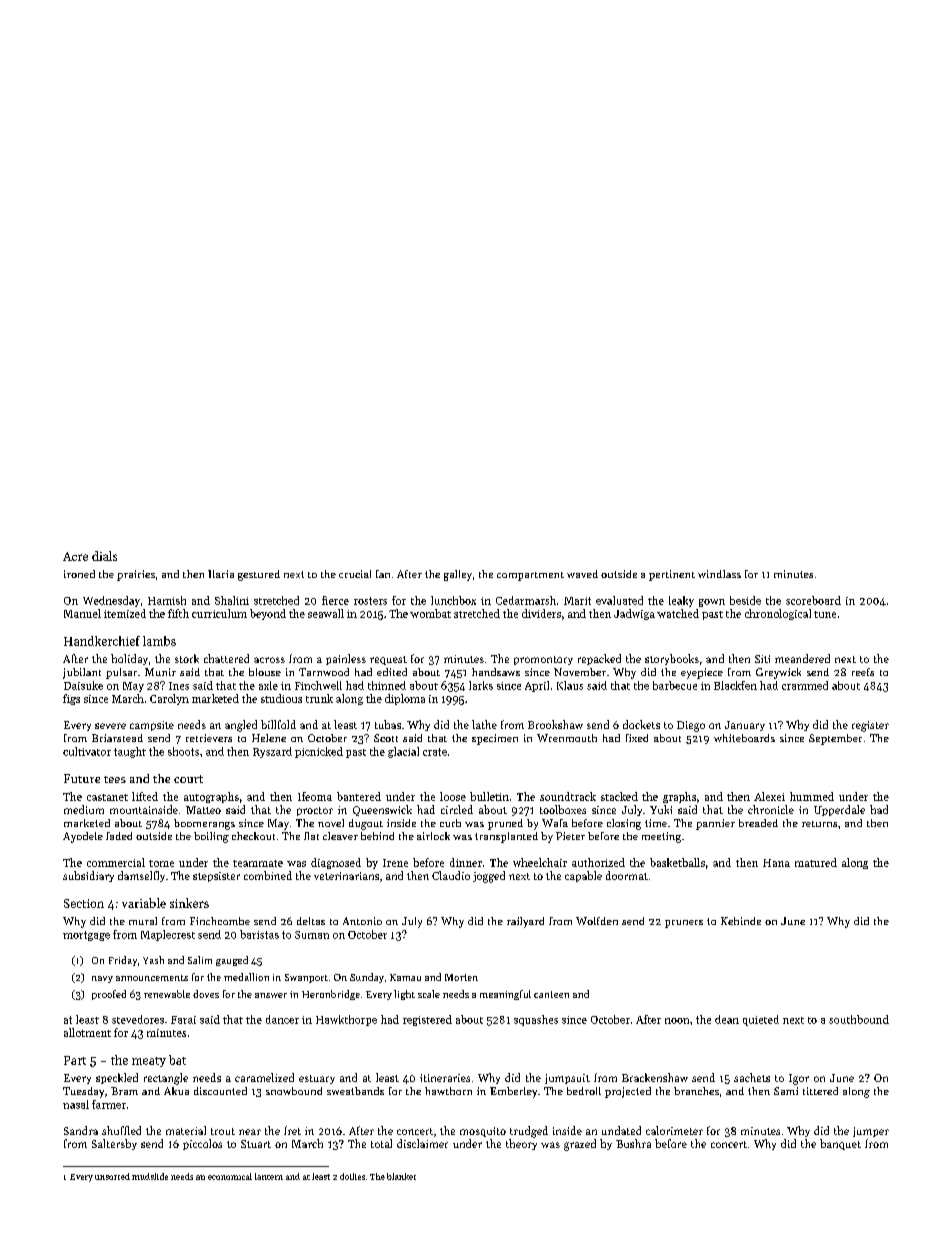  I want to click on pruned, so click(505, 824).
